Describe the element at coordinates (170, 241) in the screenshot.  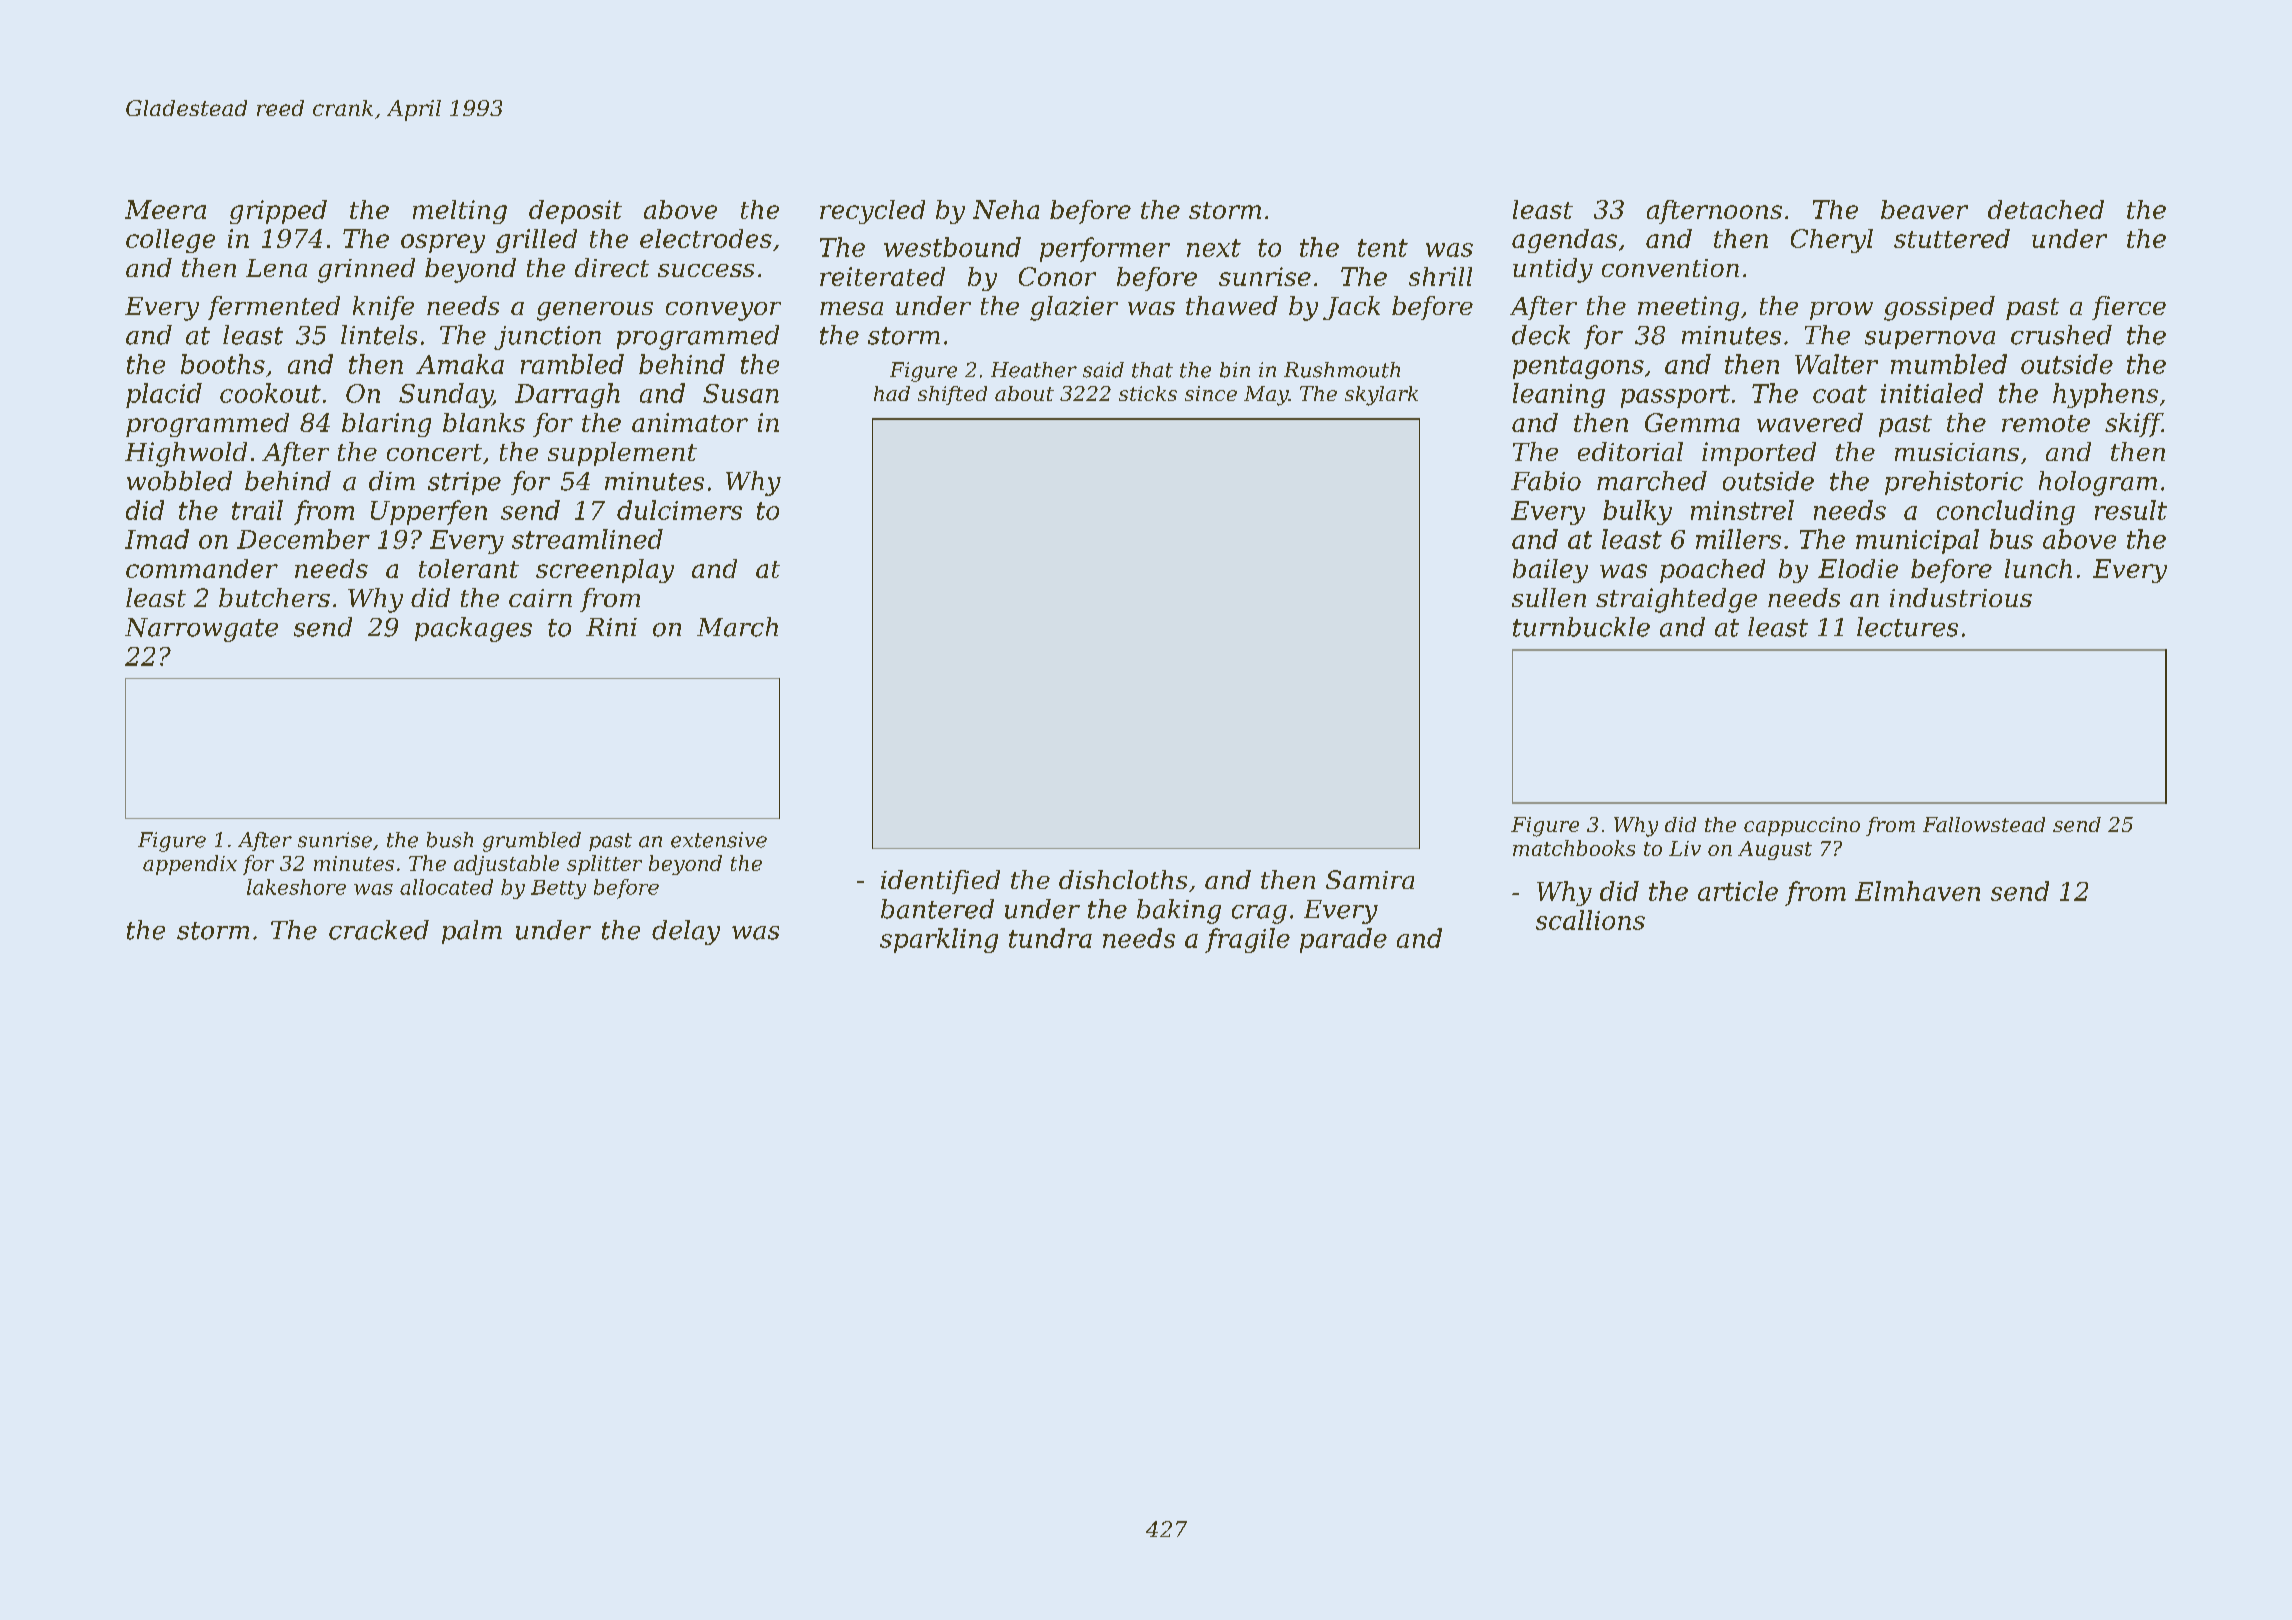
I see `college` at that location.
